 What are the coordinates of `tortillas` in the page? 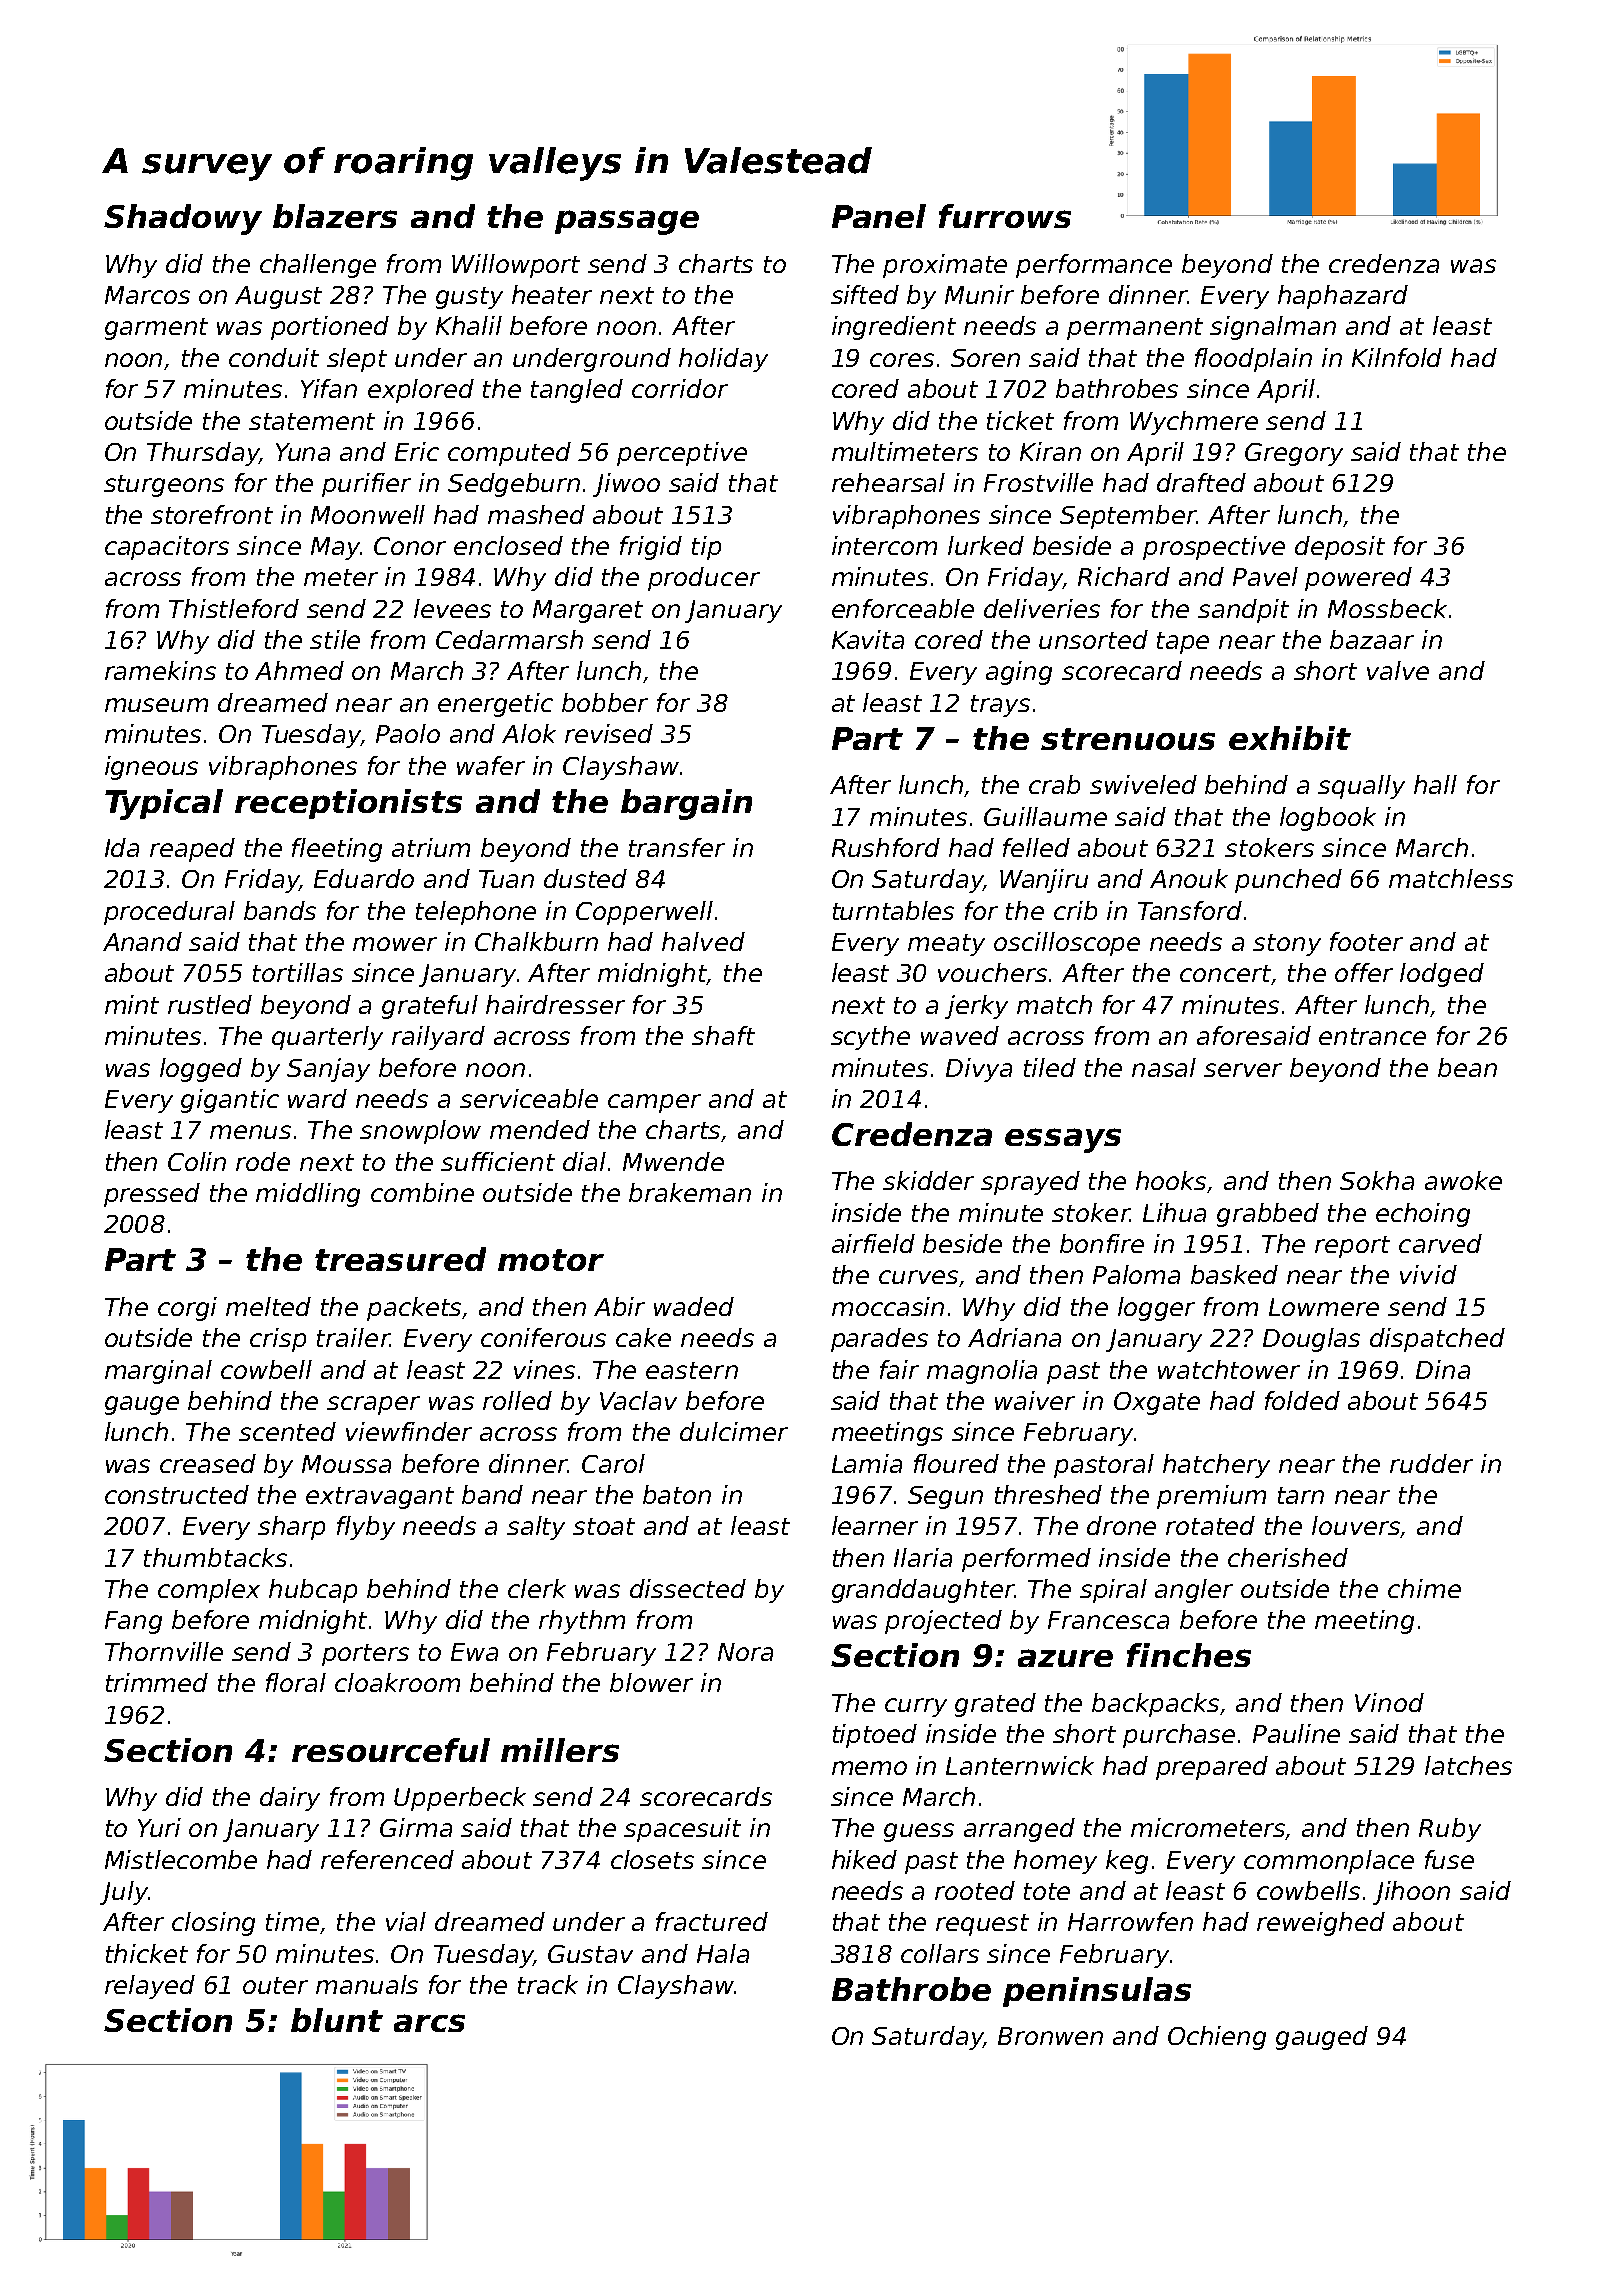 It's located at (298, 972).
